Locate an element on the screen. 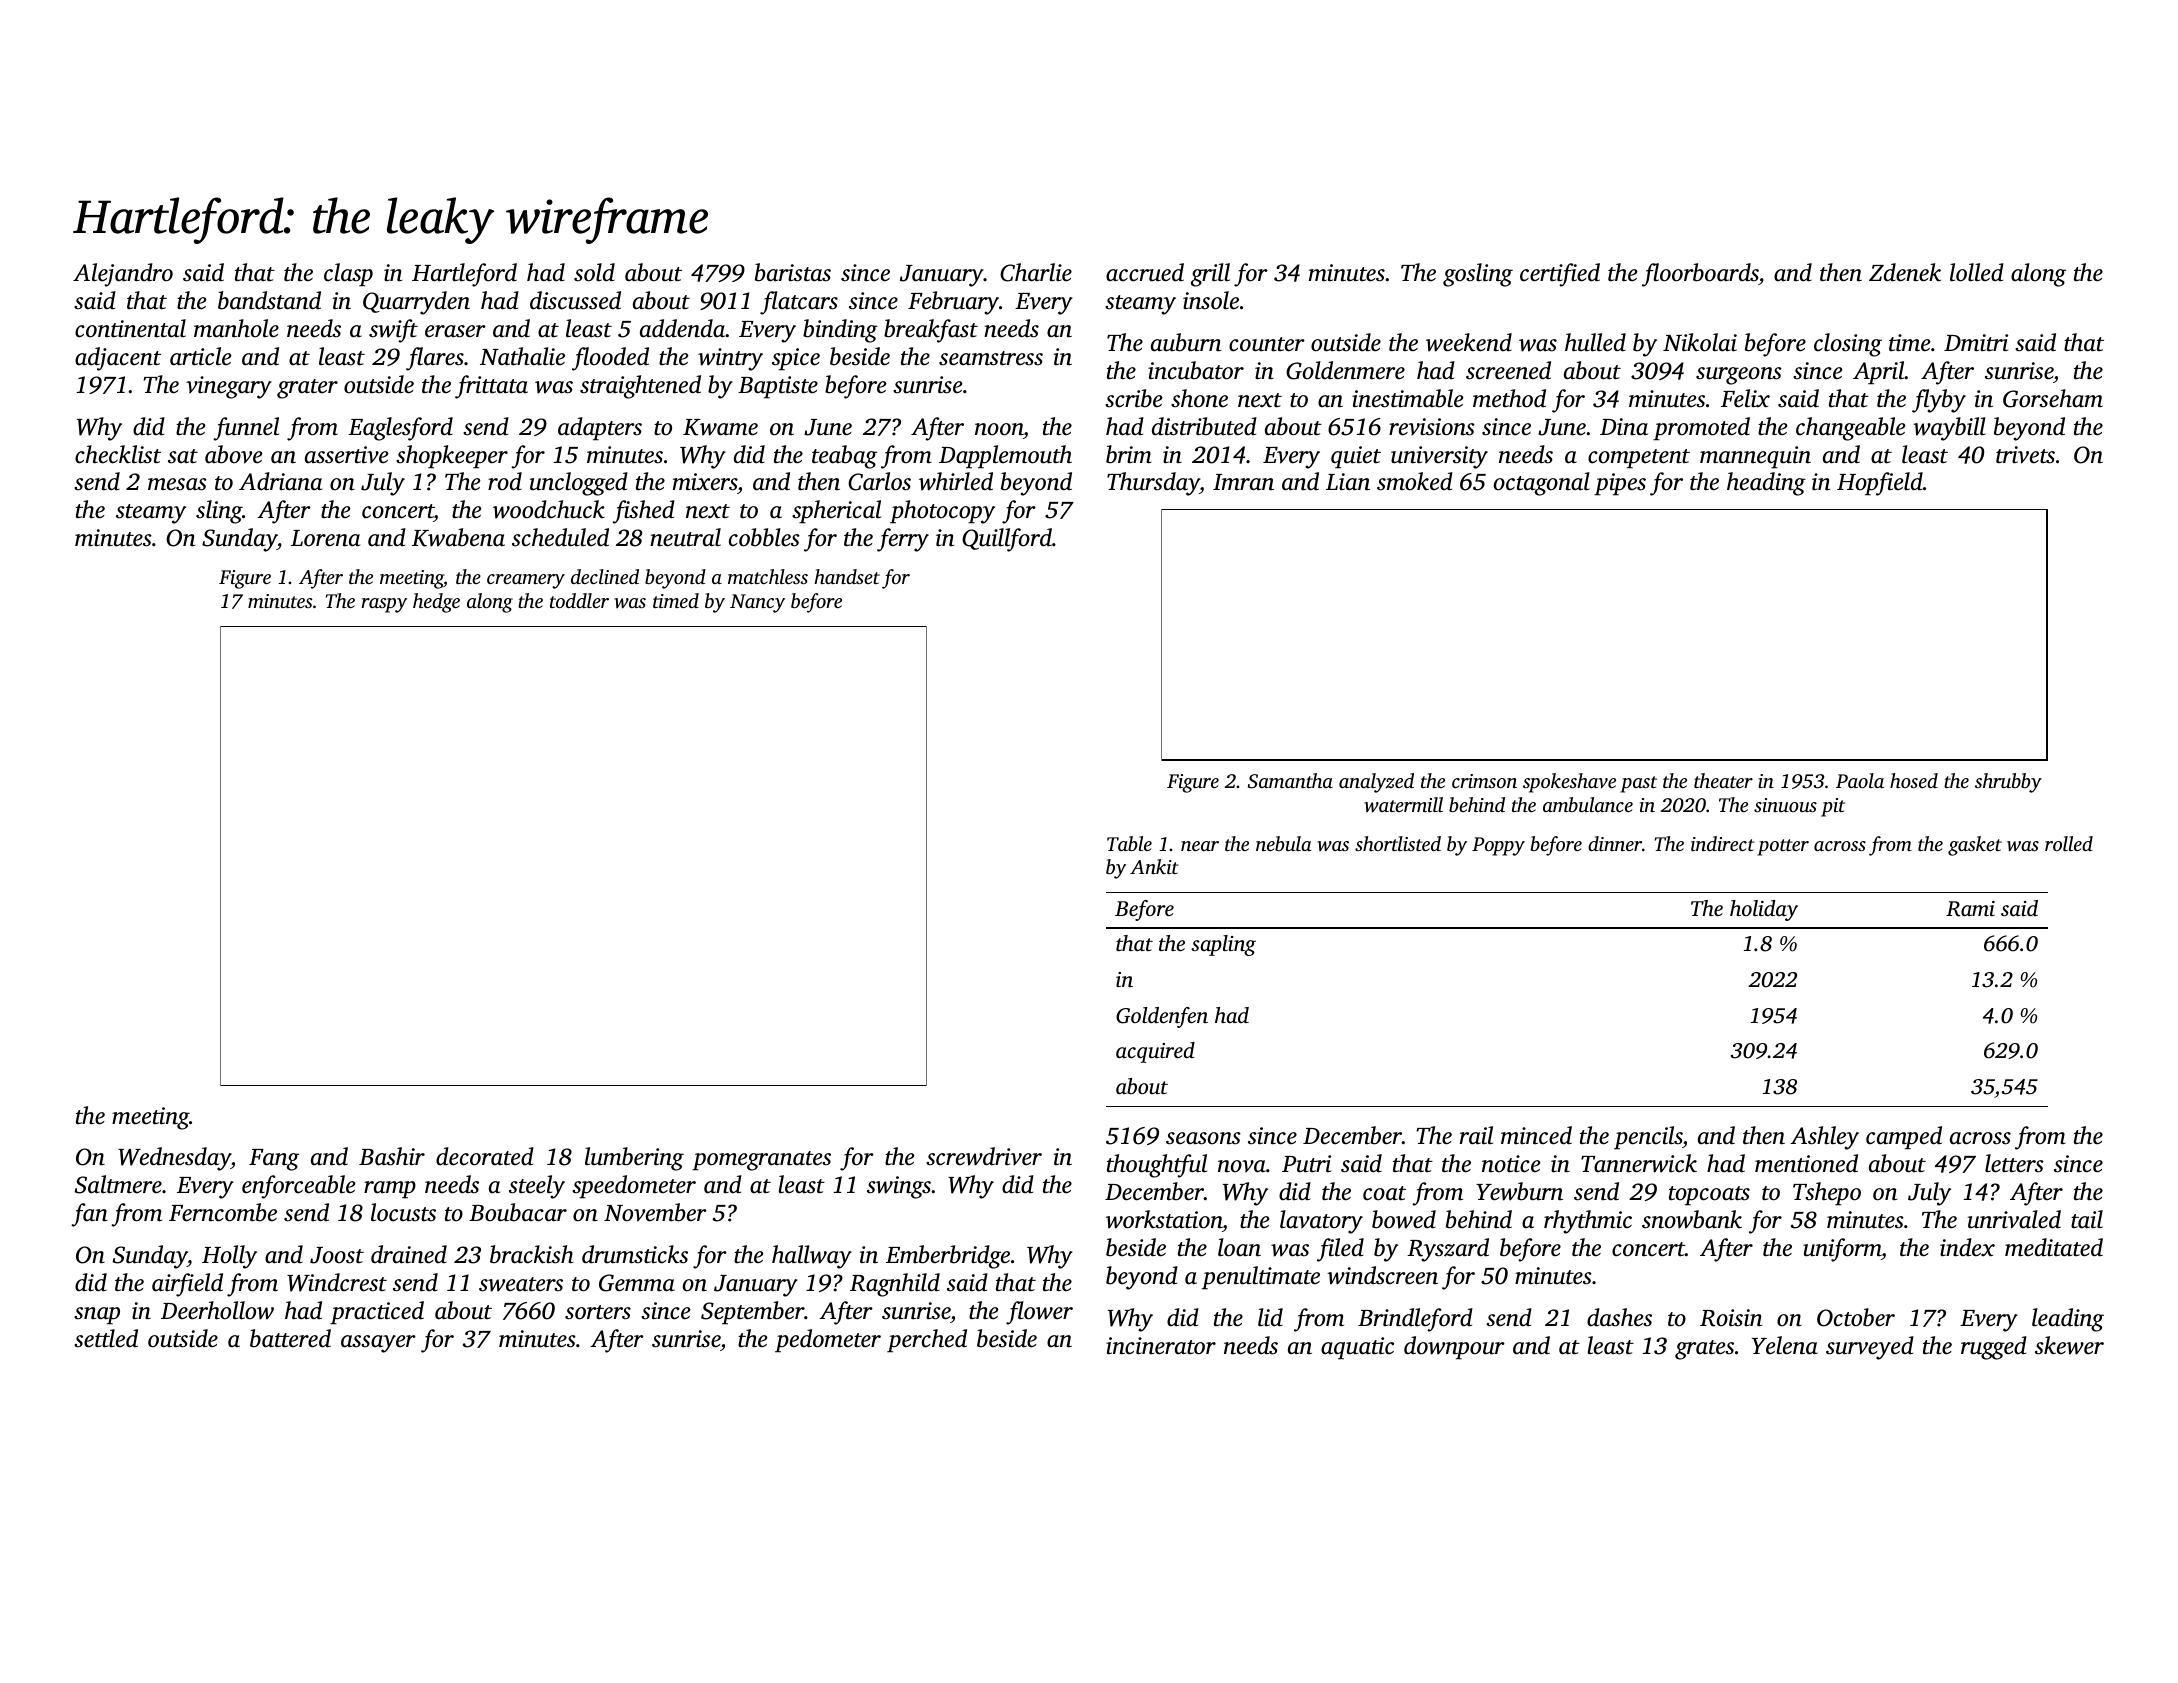 The image size is (2178, 1683). teabag is located at coordinates (844, 457).
